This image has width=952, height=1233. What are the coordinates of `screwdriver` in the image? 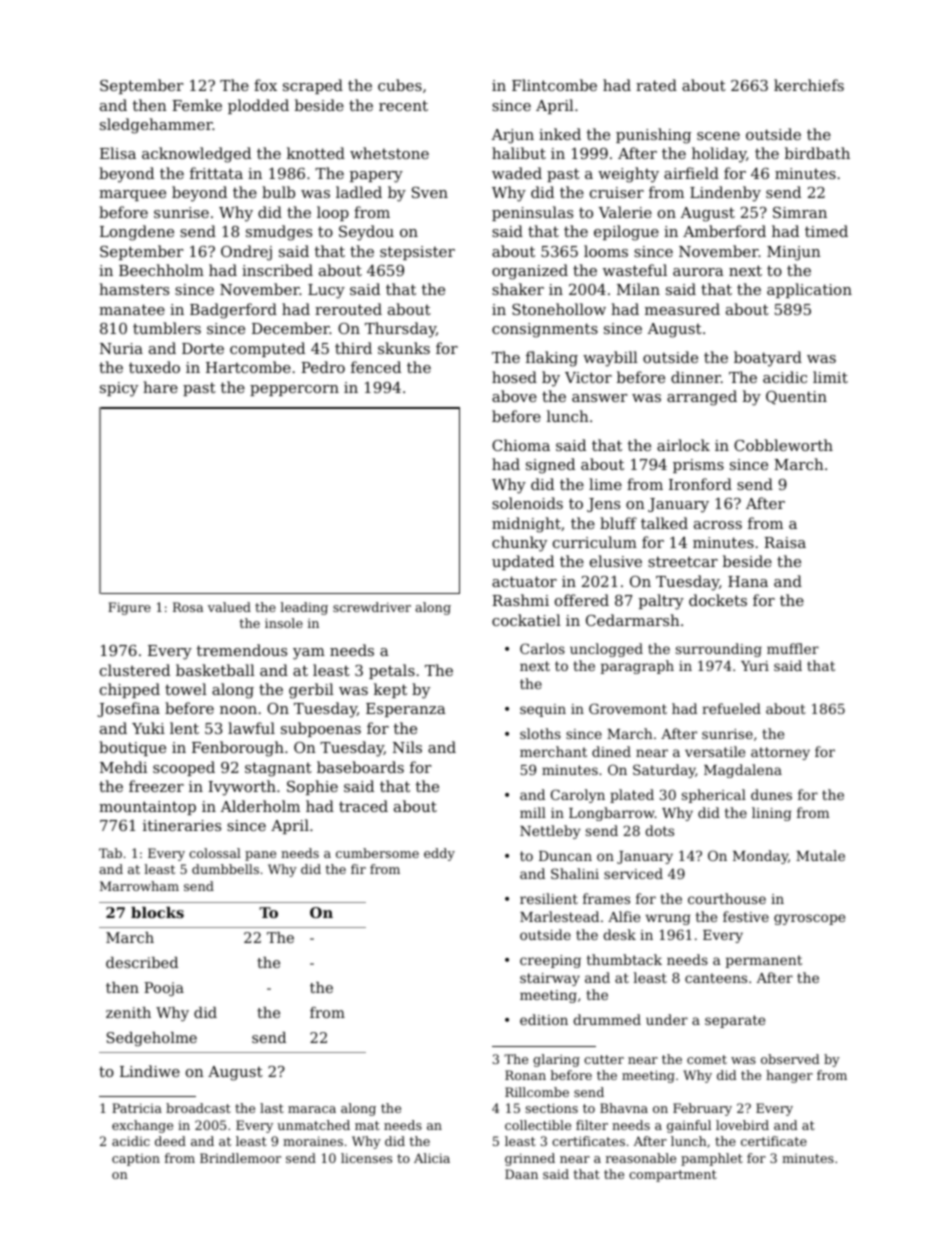 It's located at (372, 607).
